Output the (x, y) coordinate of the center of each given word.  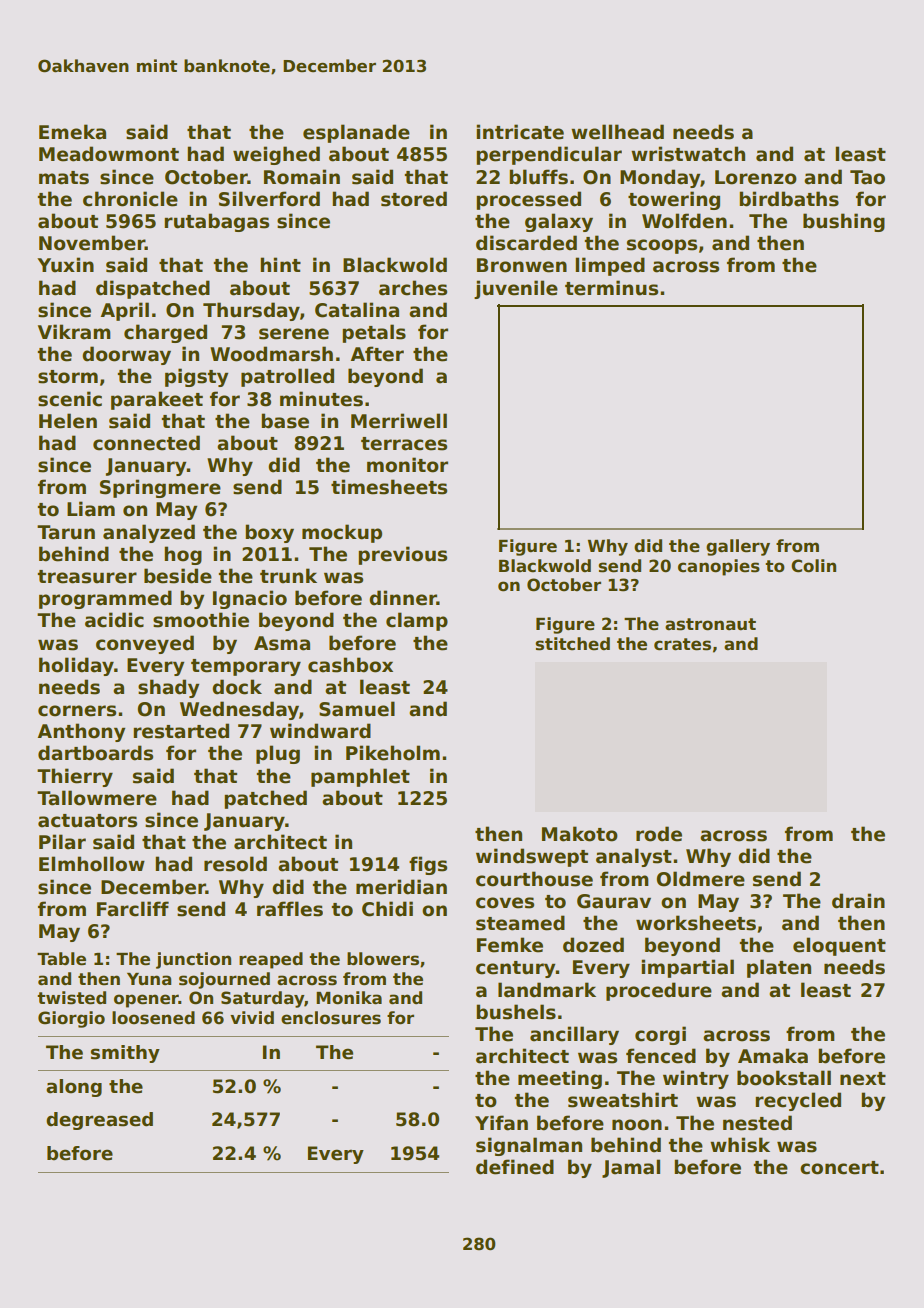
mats (64, 178)
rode (659, 834)
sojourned (224, 980)
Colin (813, 566)
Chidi (387, 909)
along (74, 1088)
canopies (719, 567)
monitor (407, 465)
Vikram (74, 332)
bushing (844, 222)
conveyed (145, 644)
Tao (867, 177)
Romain (302, 177)
